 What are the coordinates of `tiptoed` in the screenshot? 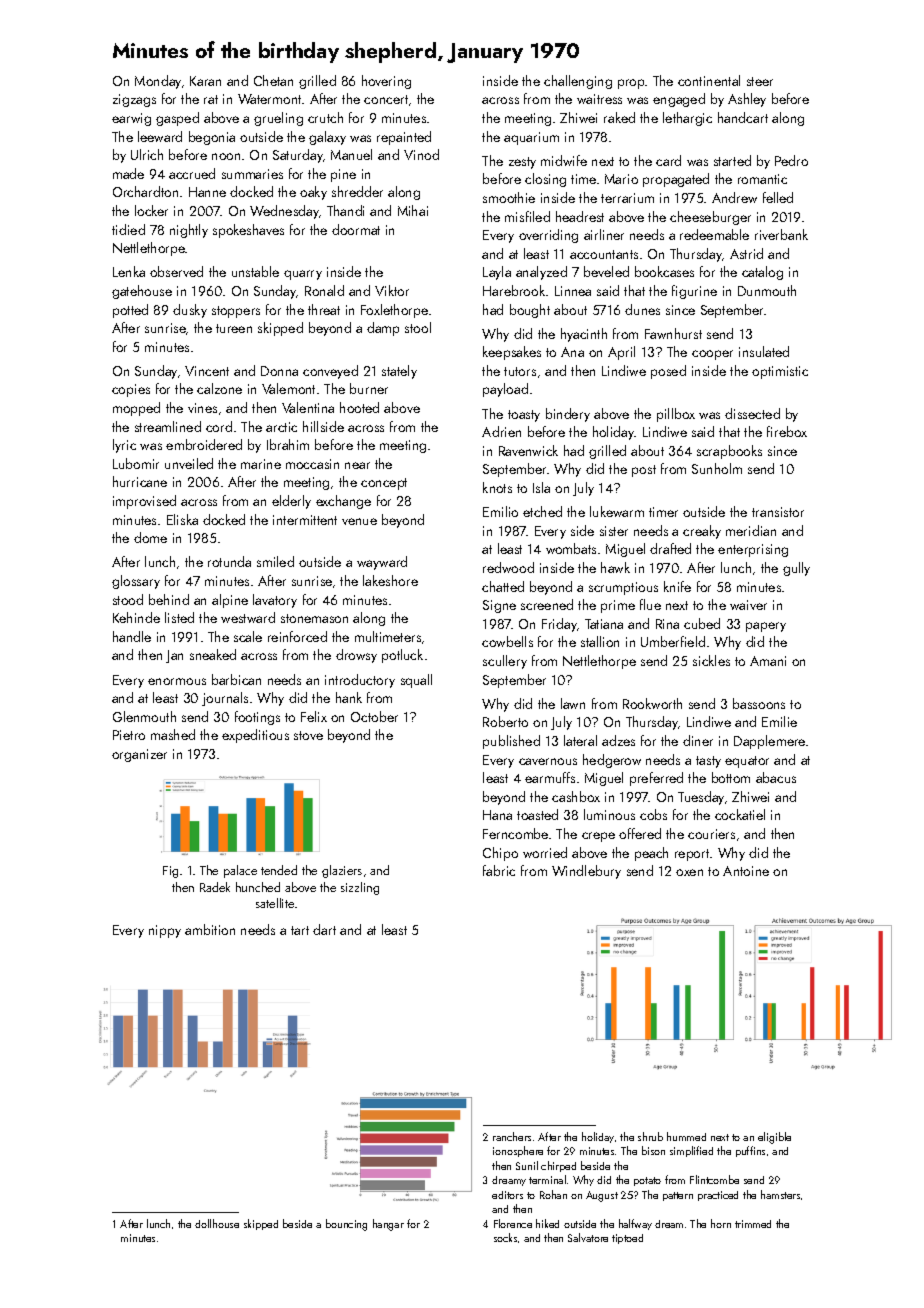 It's located at (627, 1239).
